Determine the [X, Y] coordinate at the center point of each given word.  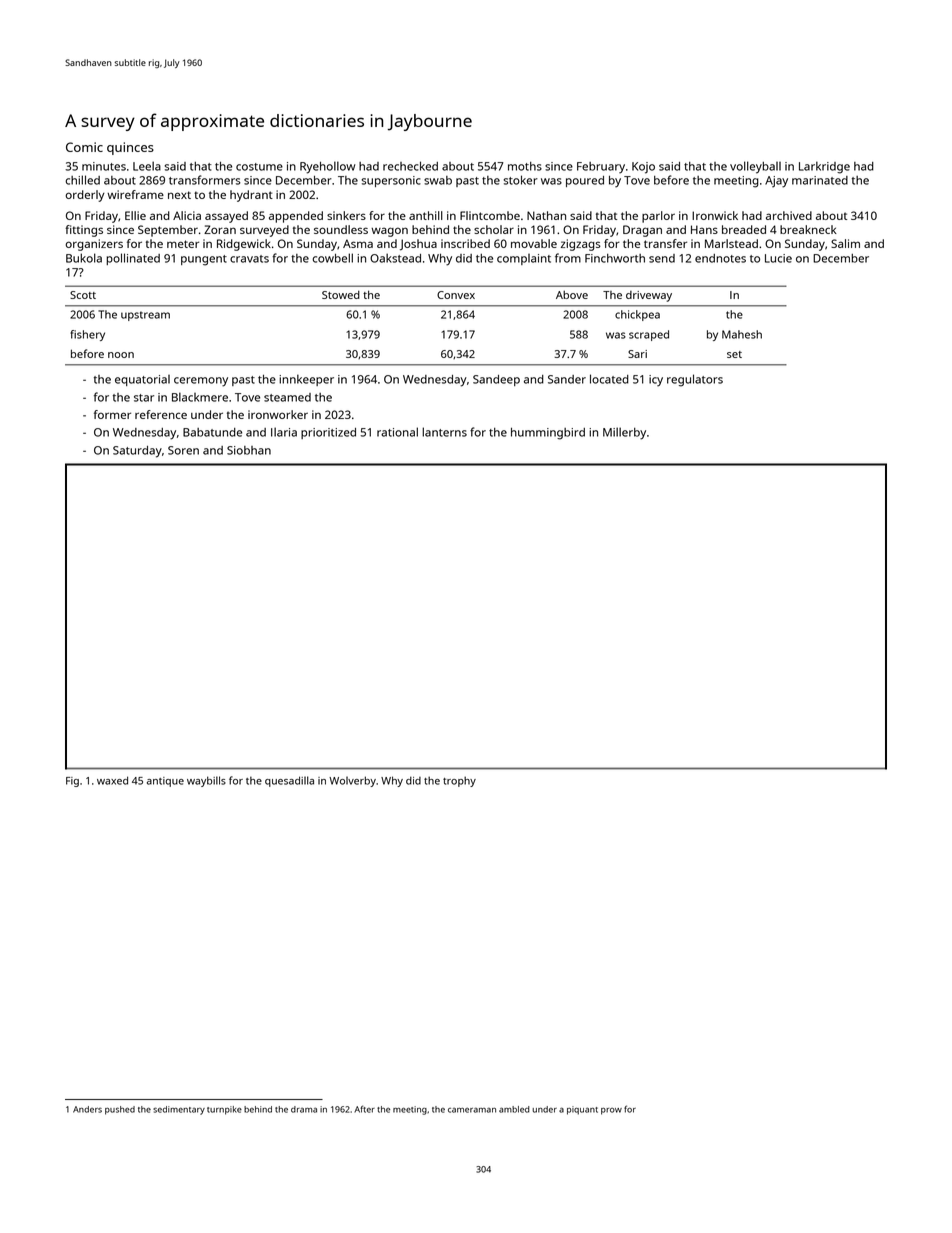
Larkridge [824, 167]
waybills [206, 781]
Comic [84, 147]
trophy [459, 781]
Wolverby [352, 781]
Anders [87, 1109]
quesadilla [289, 781]
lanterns [444, 432]
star [144, 398]
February [601, 168]
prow [611, 1111]
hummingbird [548, 434]
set [734, 354]
